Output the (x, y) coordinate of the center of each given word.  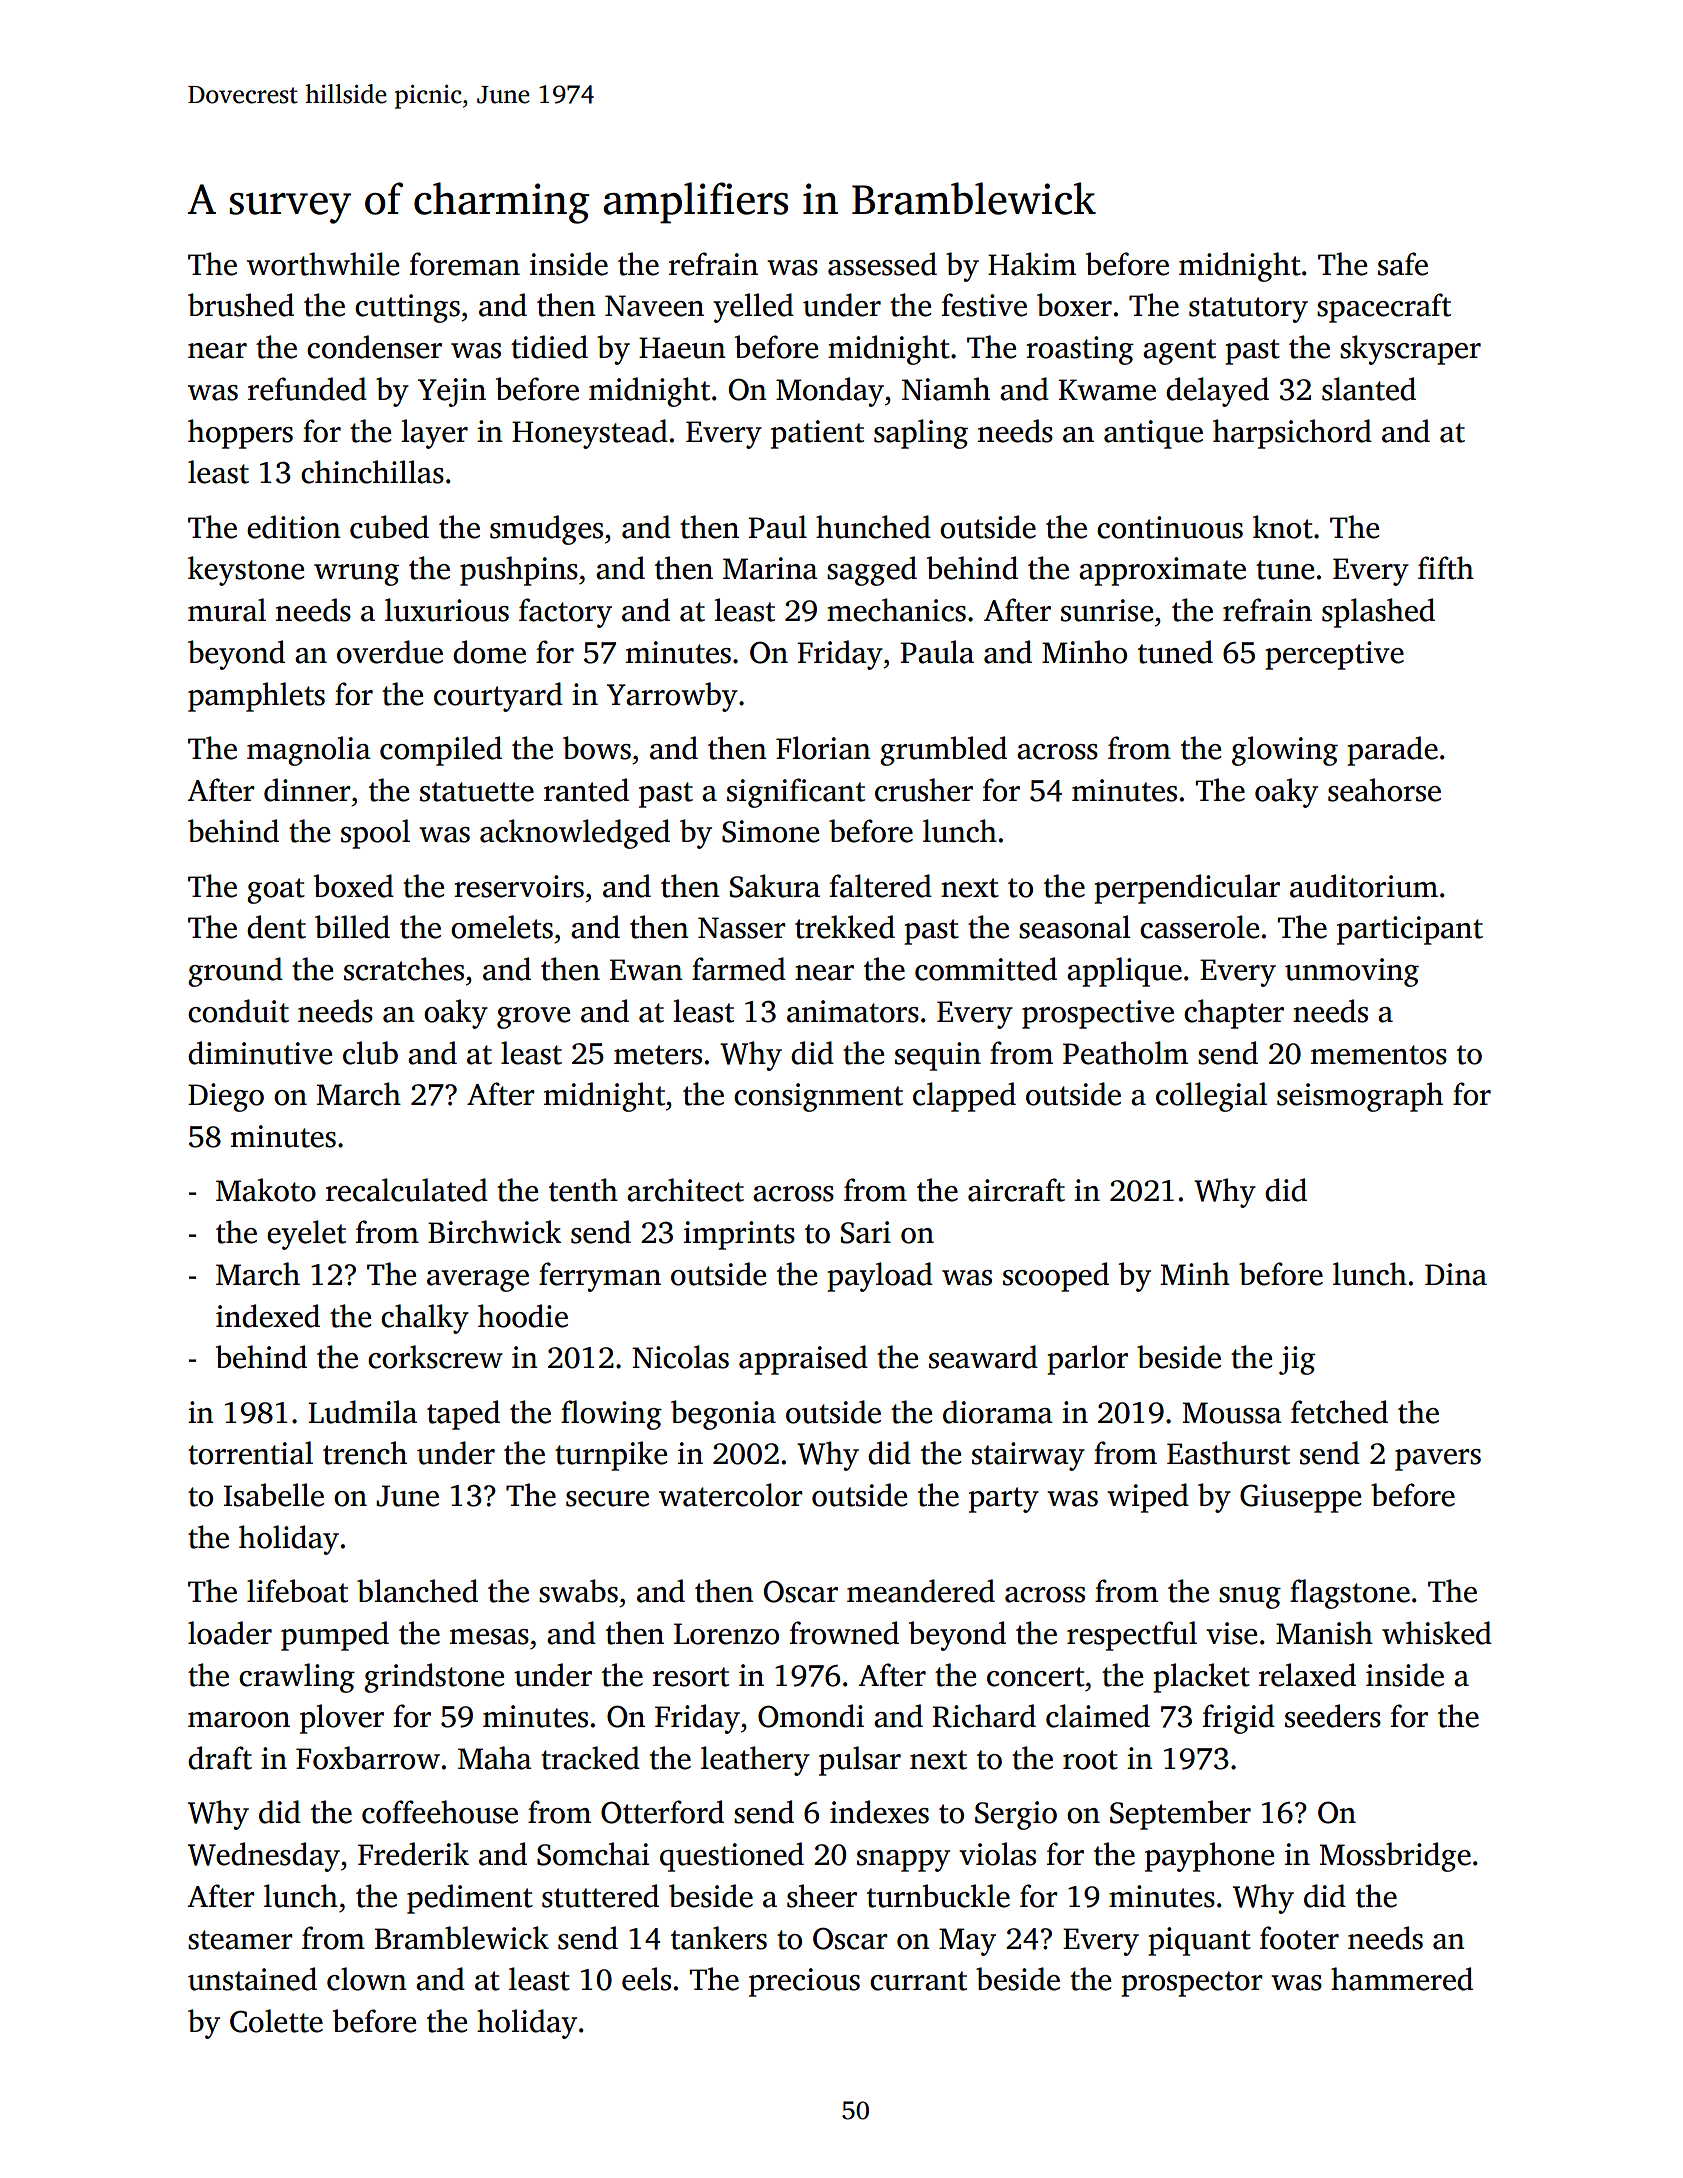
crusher (924, 790)
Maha (495, 1758)
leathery (755, 1761)
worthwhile (323, 264)
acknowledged (575, 834)
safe (1403, 264)
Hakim (1032, 264)
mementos (1379, 1055)
